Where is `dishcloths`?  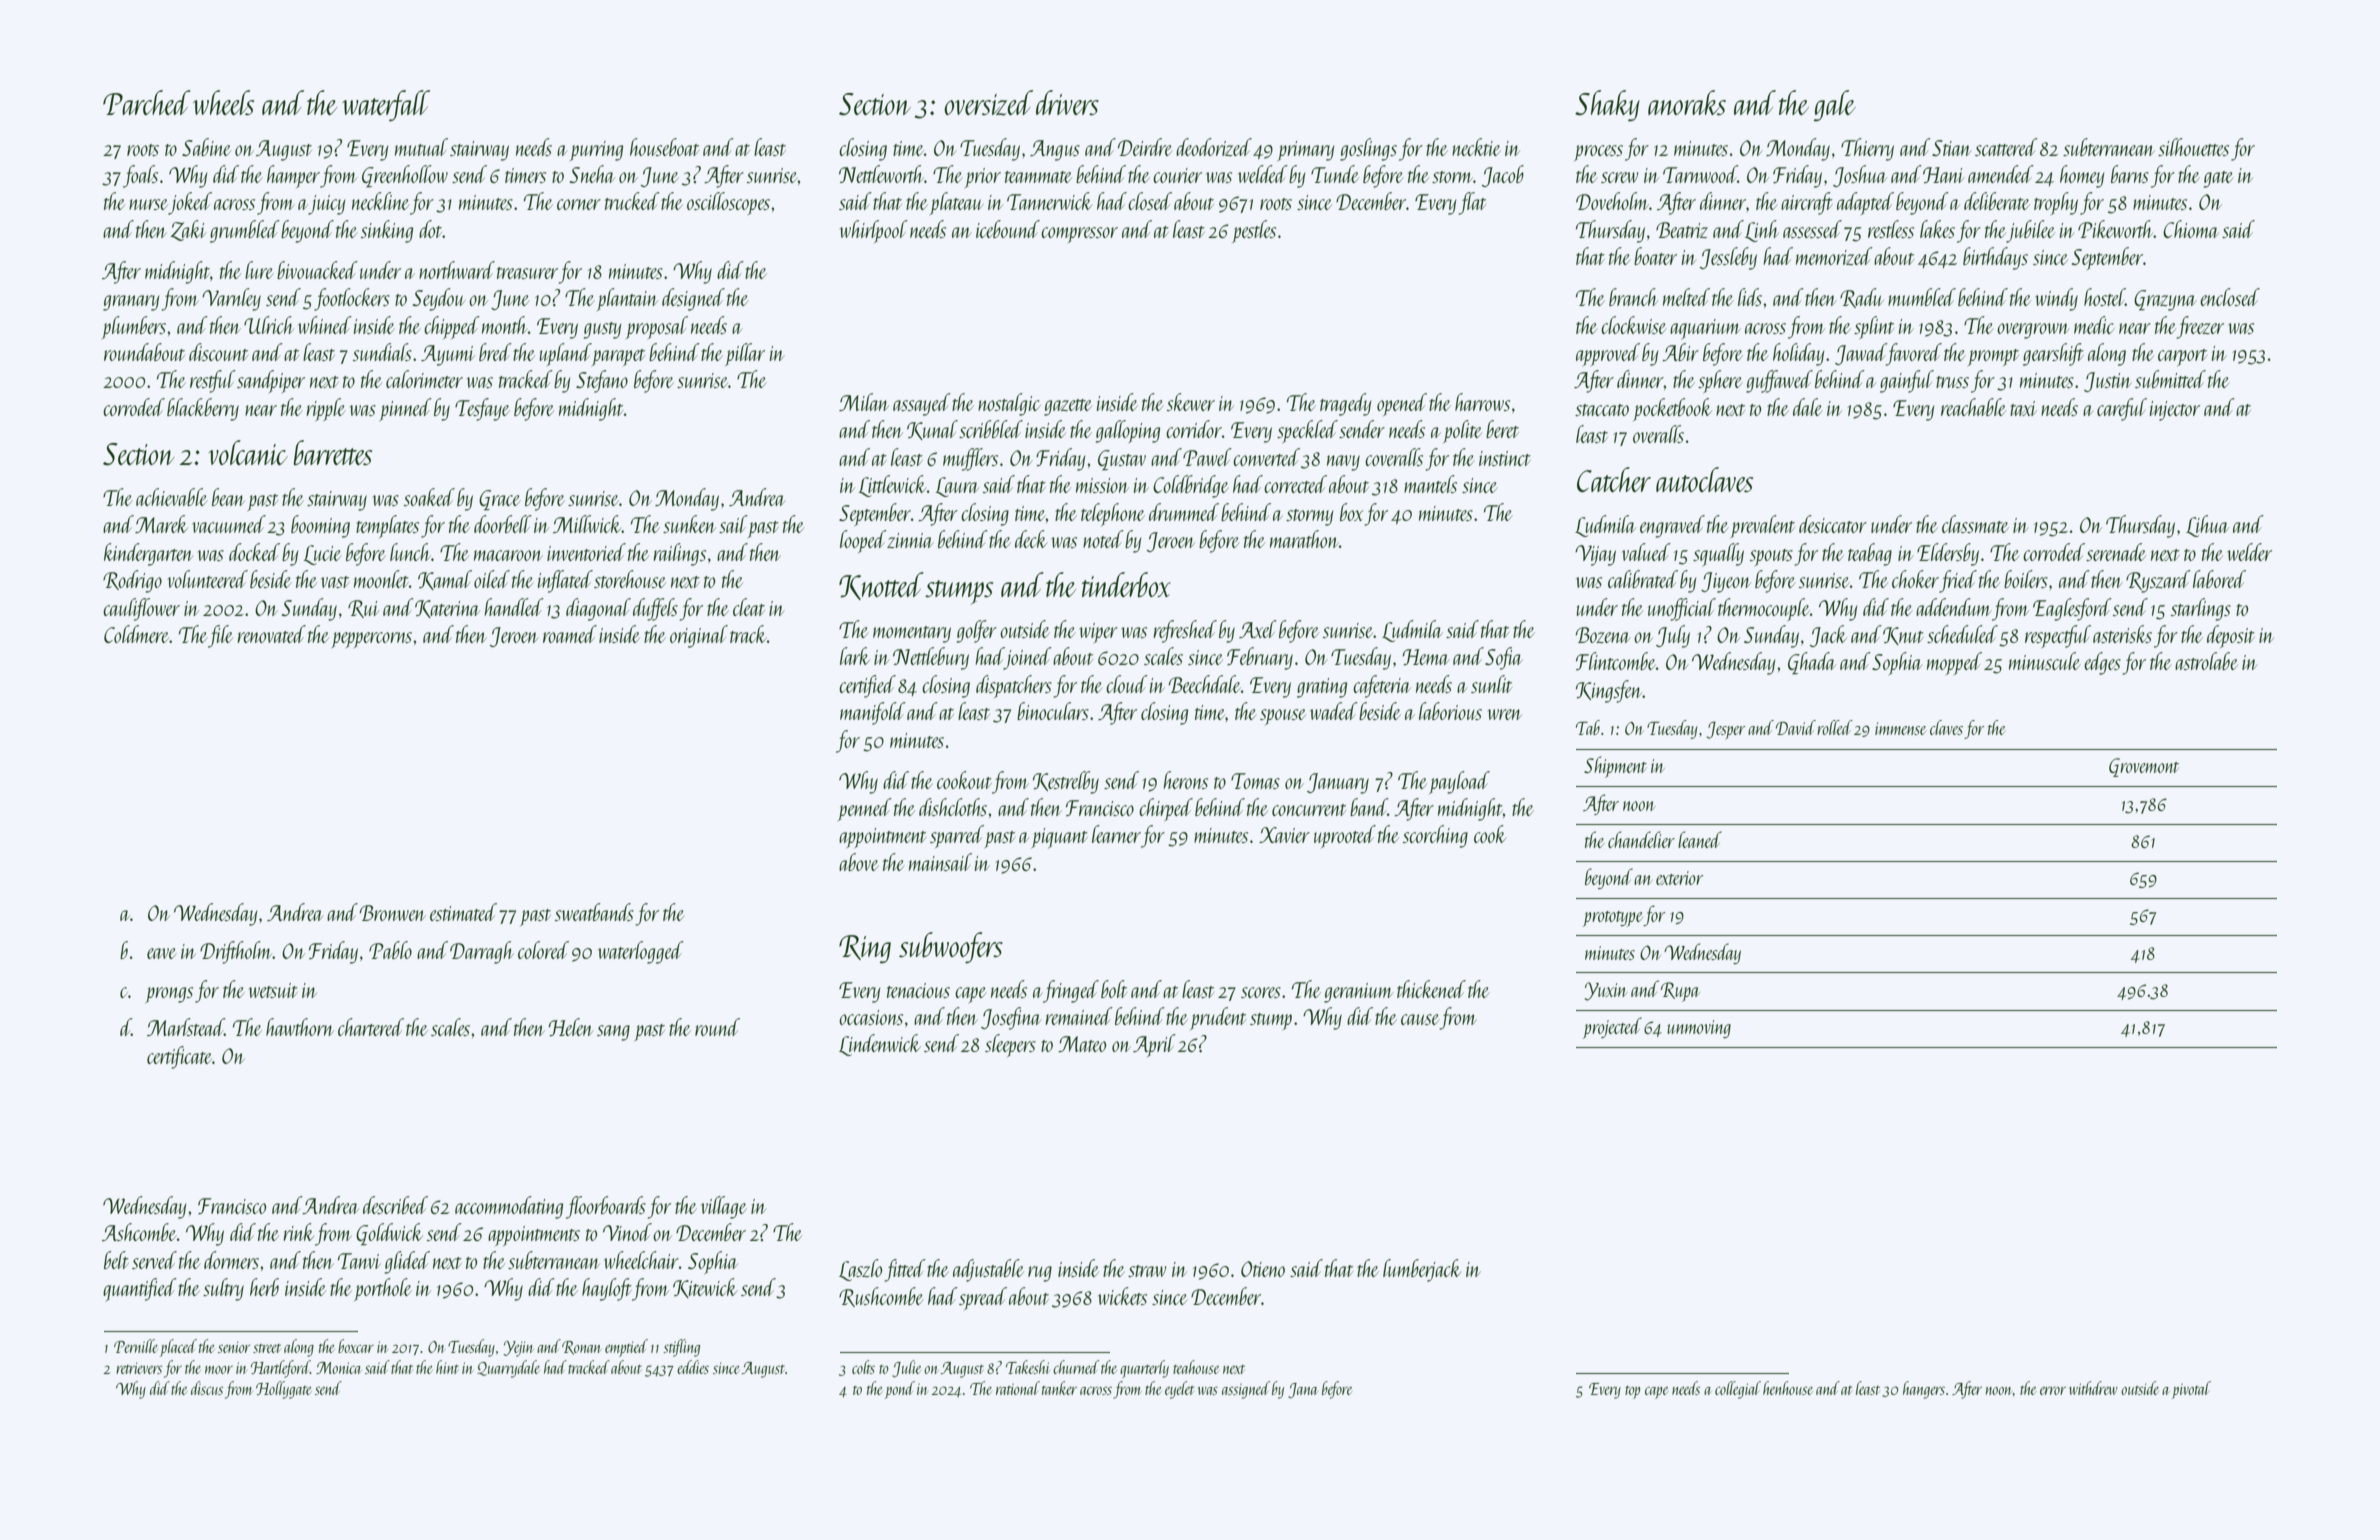
dishcloths is located at coordinates (953, 807).
